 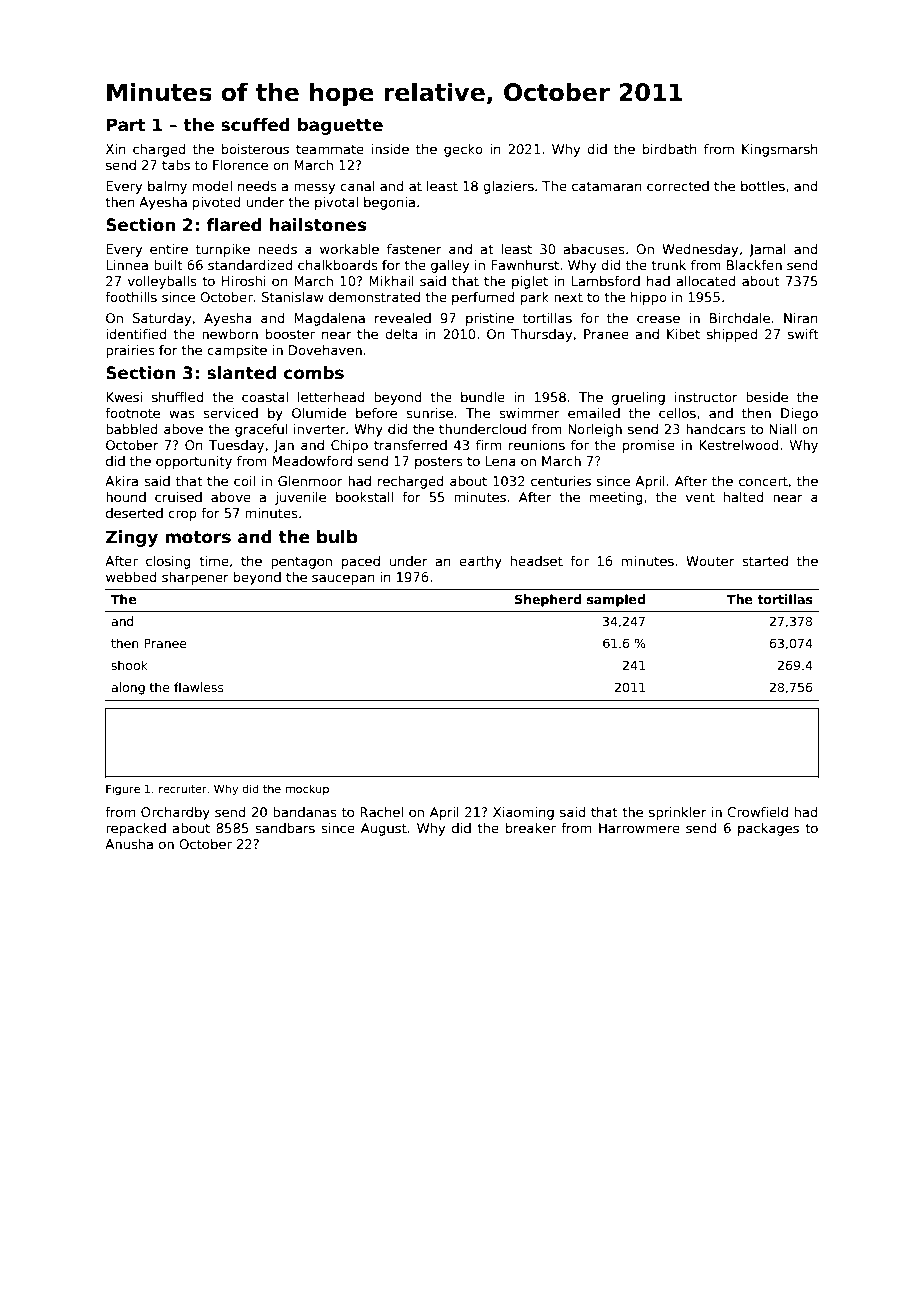 I want to click on Tuesday, so click(x=236, y=446).
